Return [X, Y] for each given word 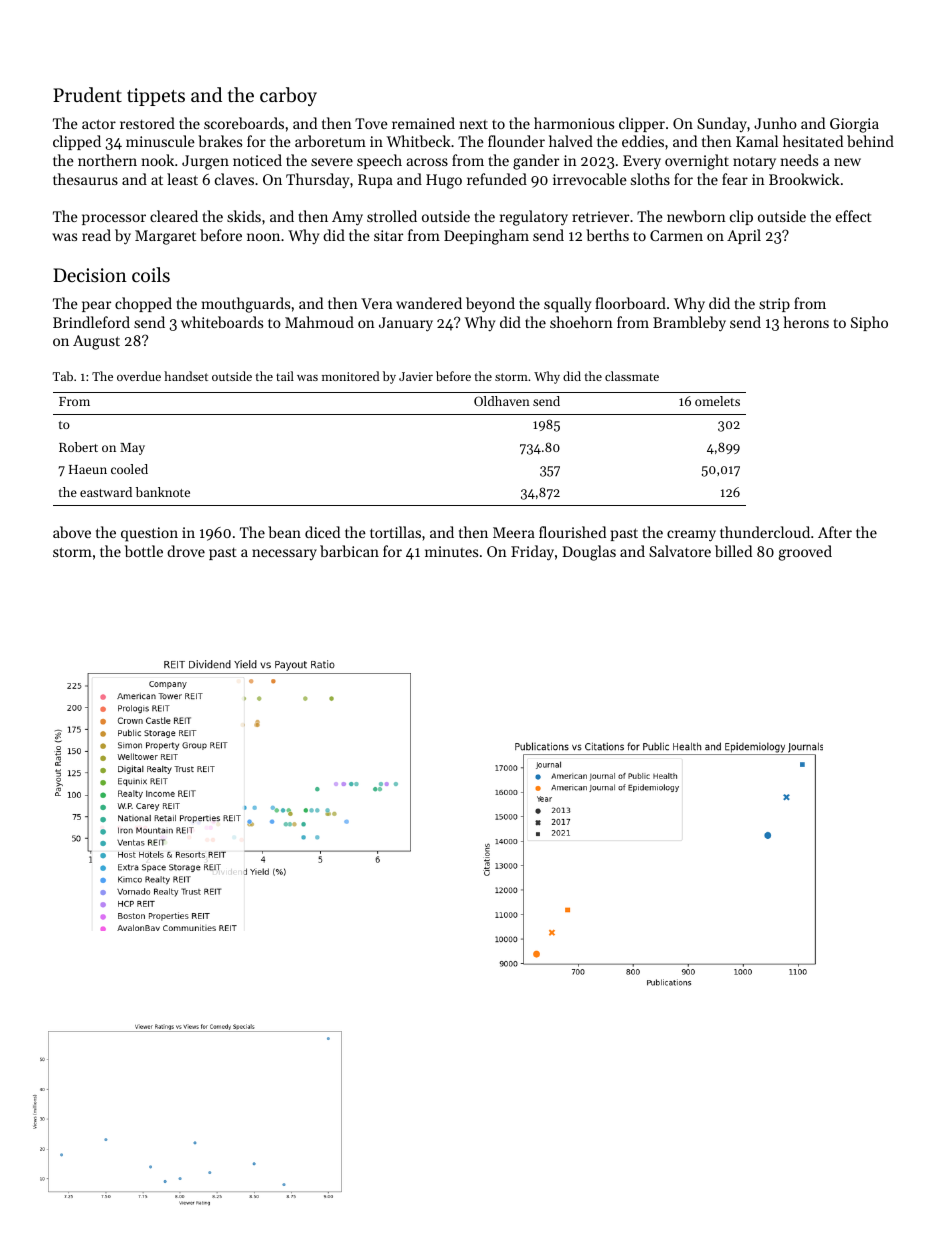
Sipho [869, 323]
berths [607, 235]
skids [244, 216]
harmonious [574, 123]
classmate [632, 376]
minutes [451, 551]
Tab [63, 376]
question [149, 534]
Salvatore [680, 551]
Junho [775, 123]
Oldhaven [502, 401]
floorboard [630, 303]
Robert [78, 447]
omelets [717, 401]
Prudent [87, 94]
